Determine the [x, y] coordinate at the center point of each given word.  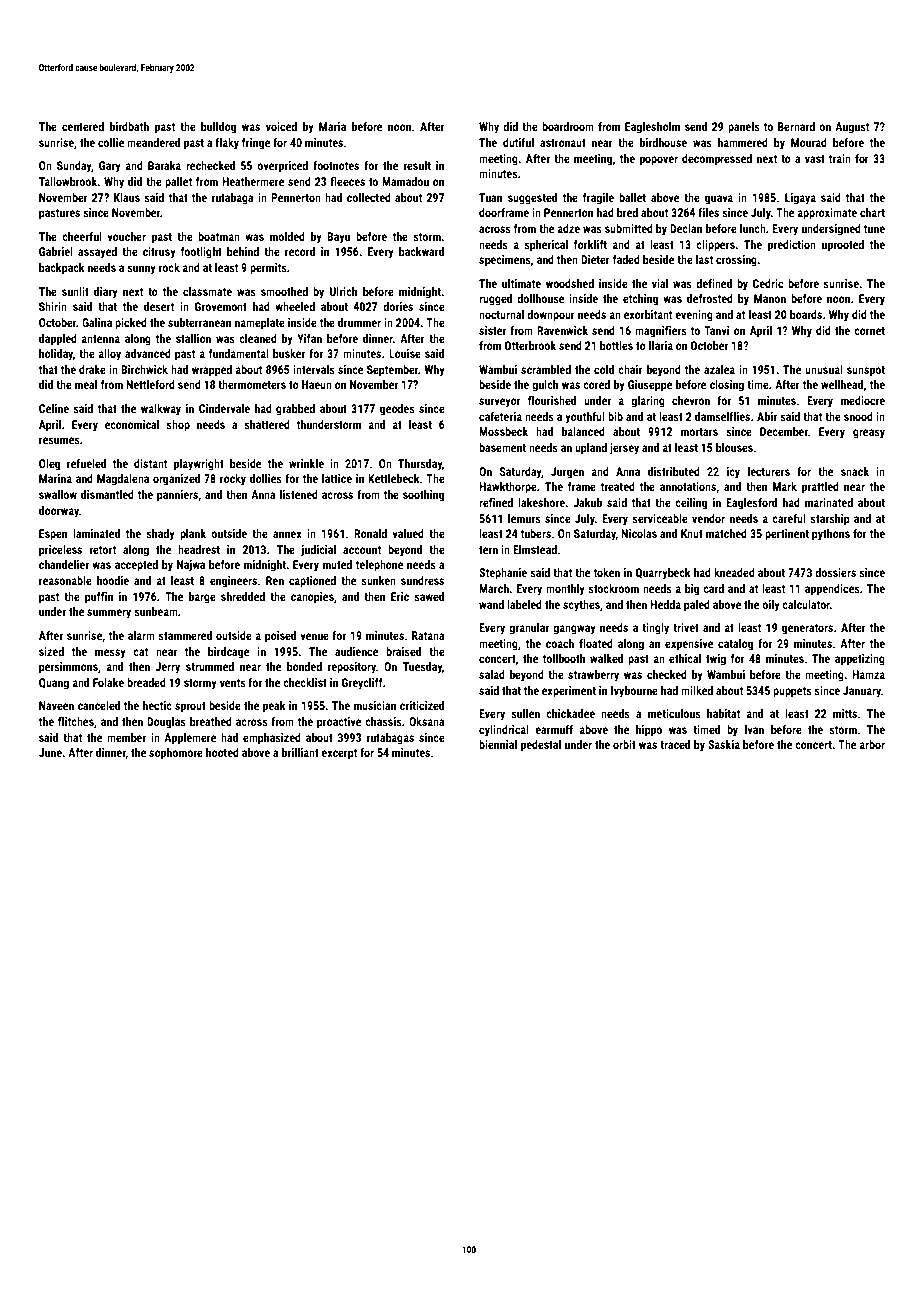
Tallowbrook [68, 181]
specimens [505, 261]
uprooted [843, 246]
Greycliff [362, 684]
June [50, 752]
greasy [869, 434]
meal [86, 384]
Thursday [420, 465]
